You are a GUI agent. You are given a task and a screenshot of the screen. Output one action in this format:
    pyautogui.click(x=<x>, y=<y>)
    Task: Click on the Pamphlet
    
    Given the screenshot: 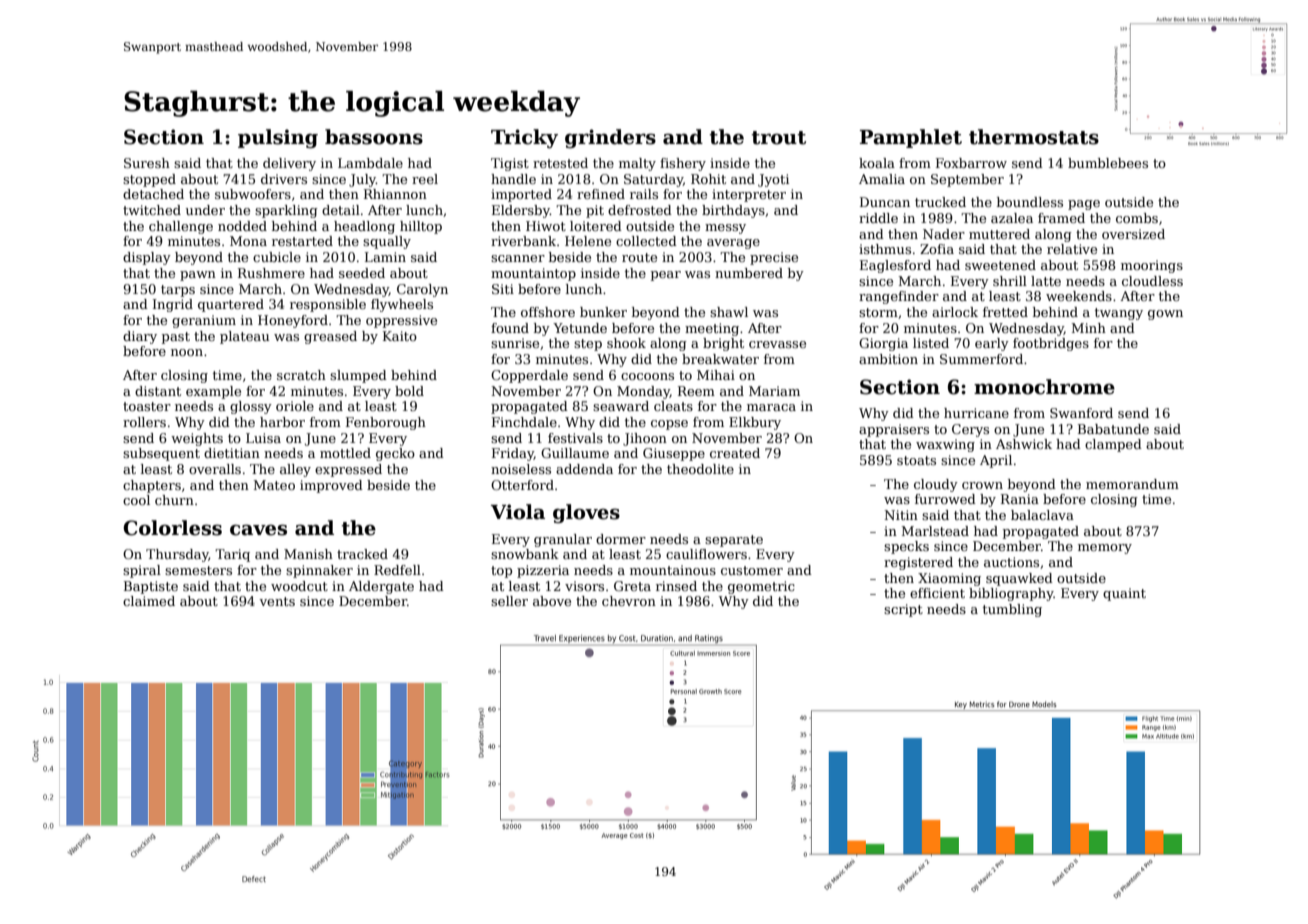 What is the action you would take?
    pyautogui.click(x=911, y=138)
